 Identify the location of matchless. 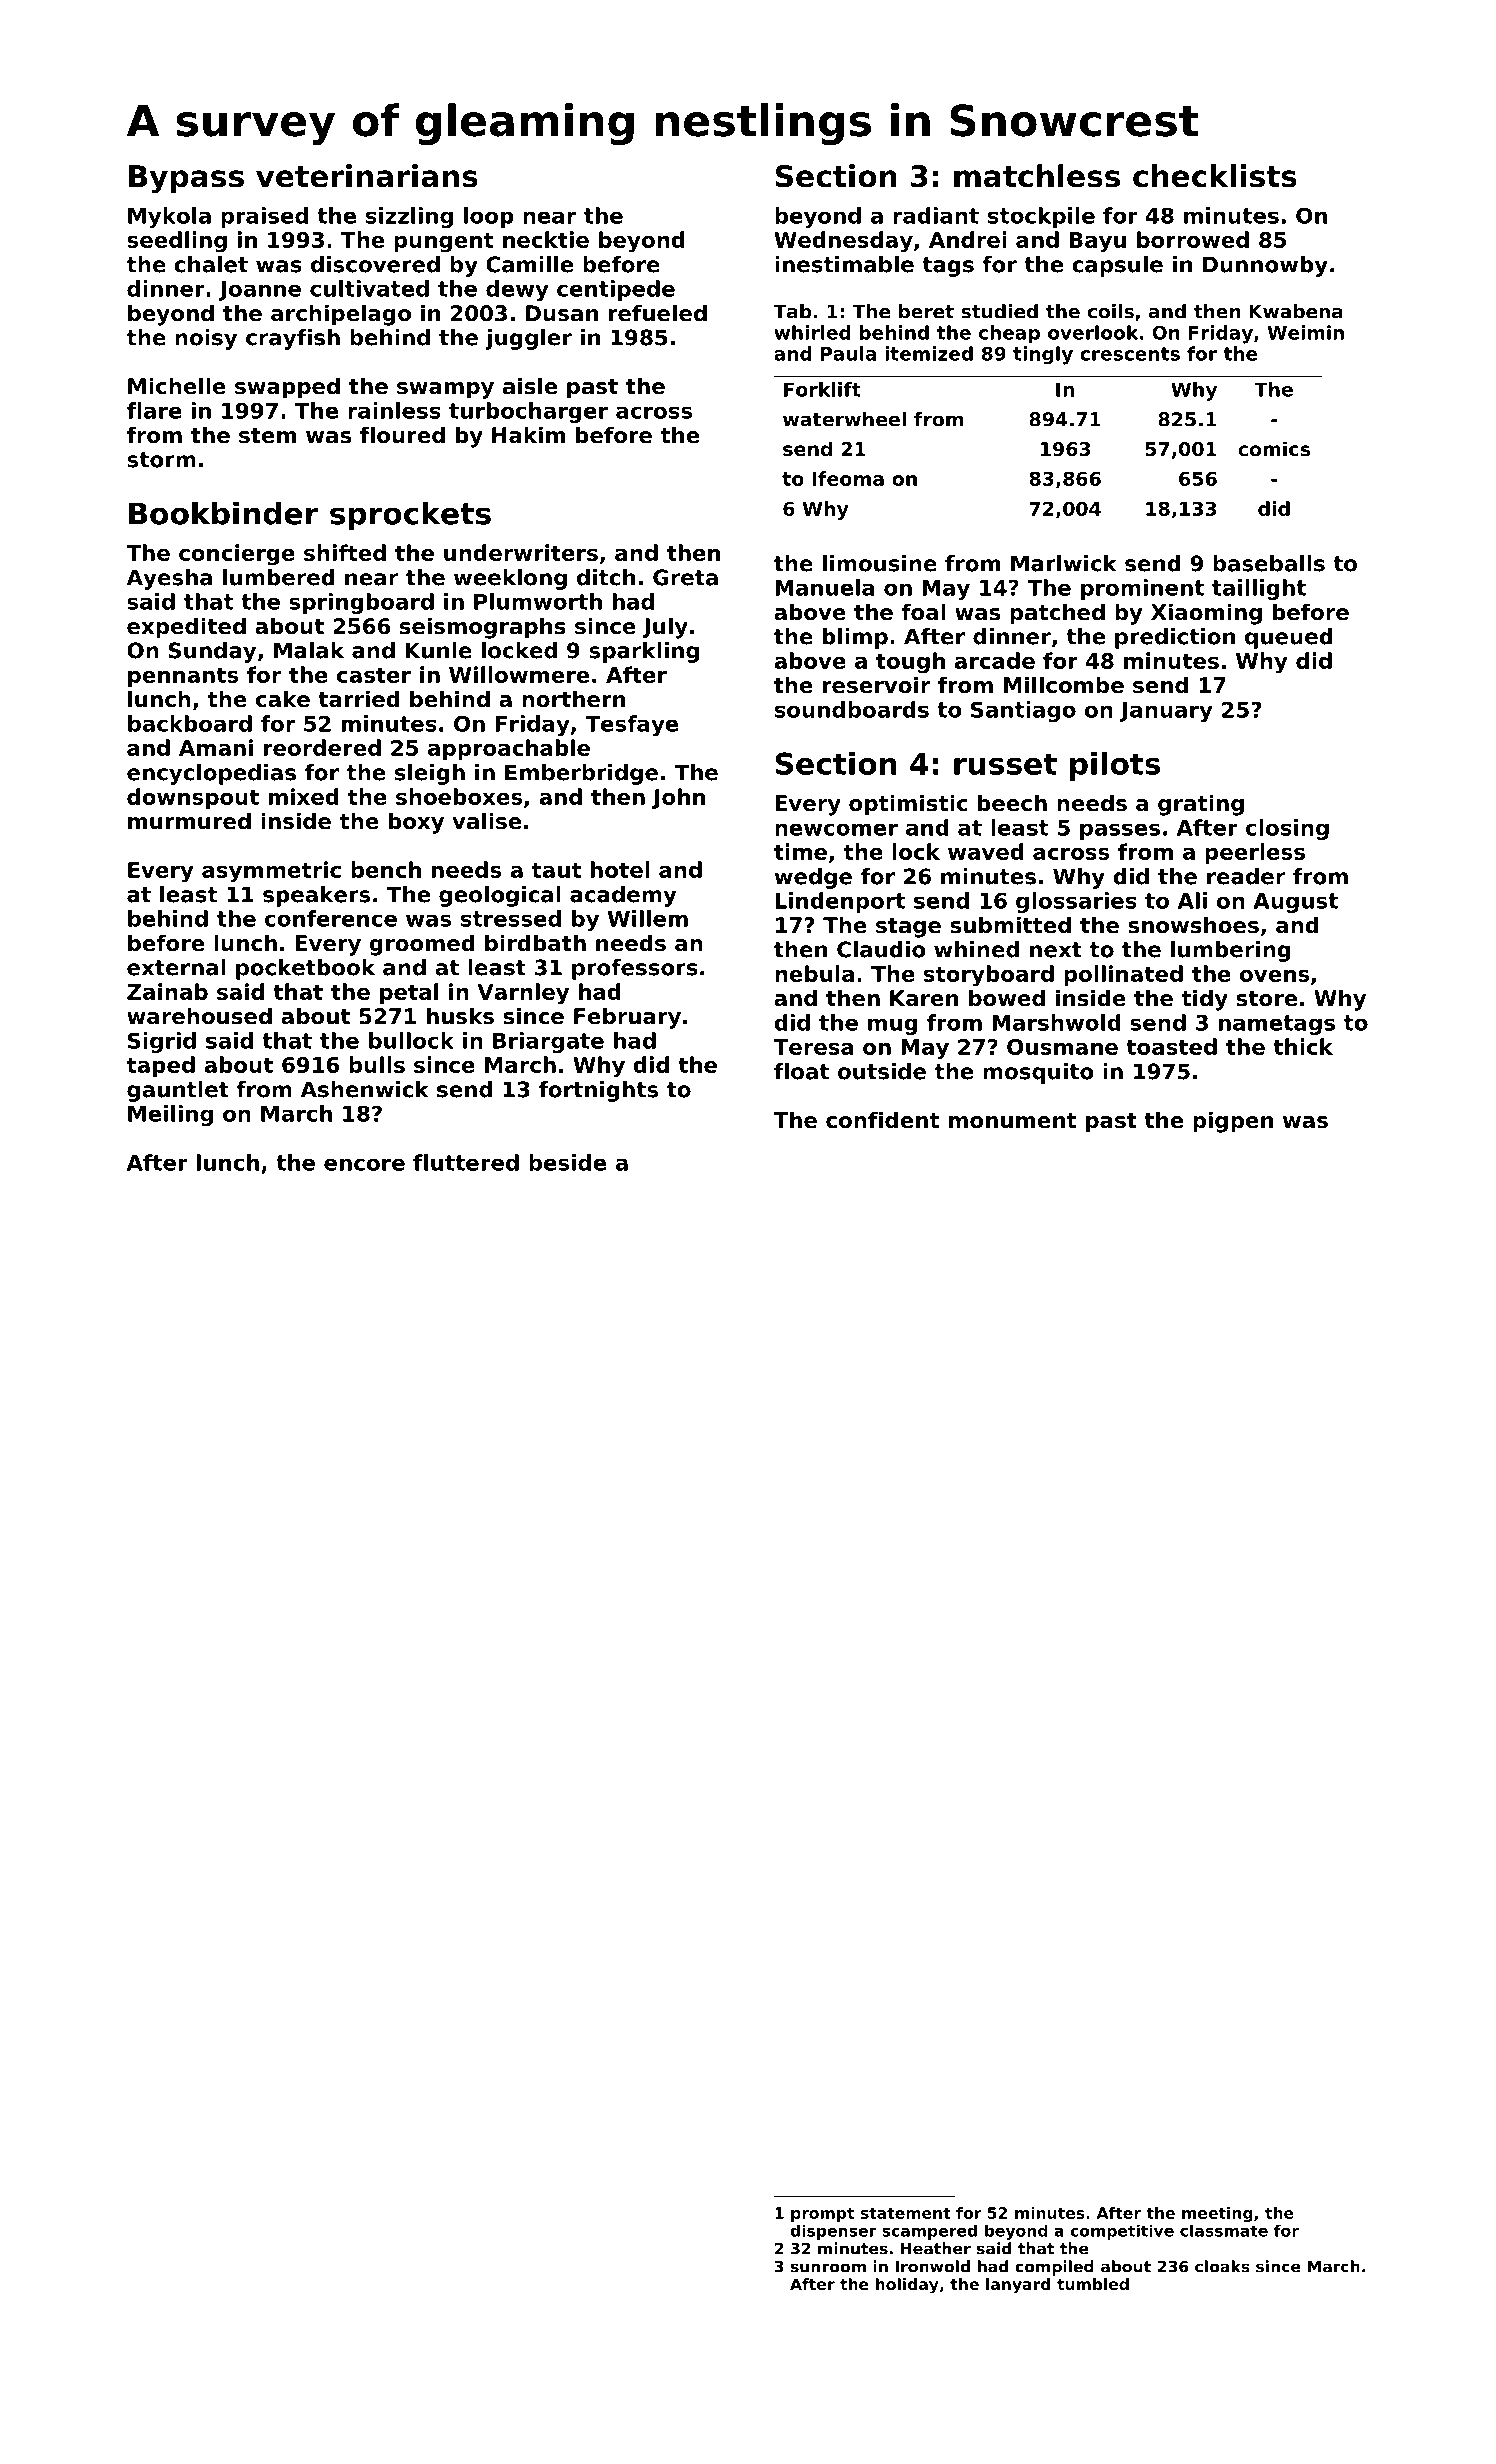
(1037, 176).
